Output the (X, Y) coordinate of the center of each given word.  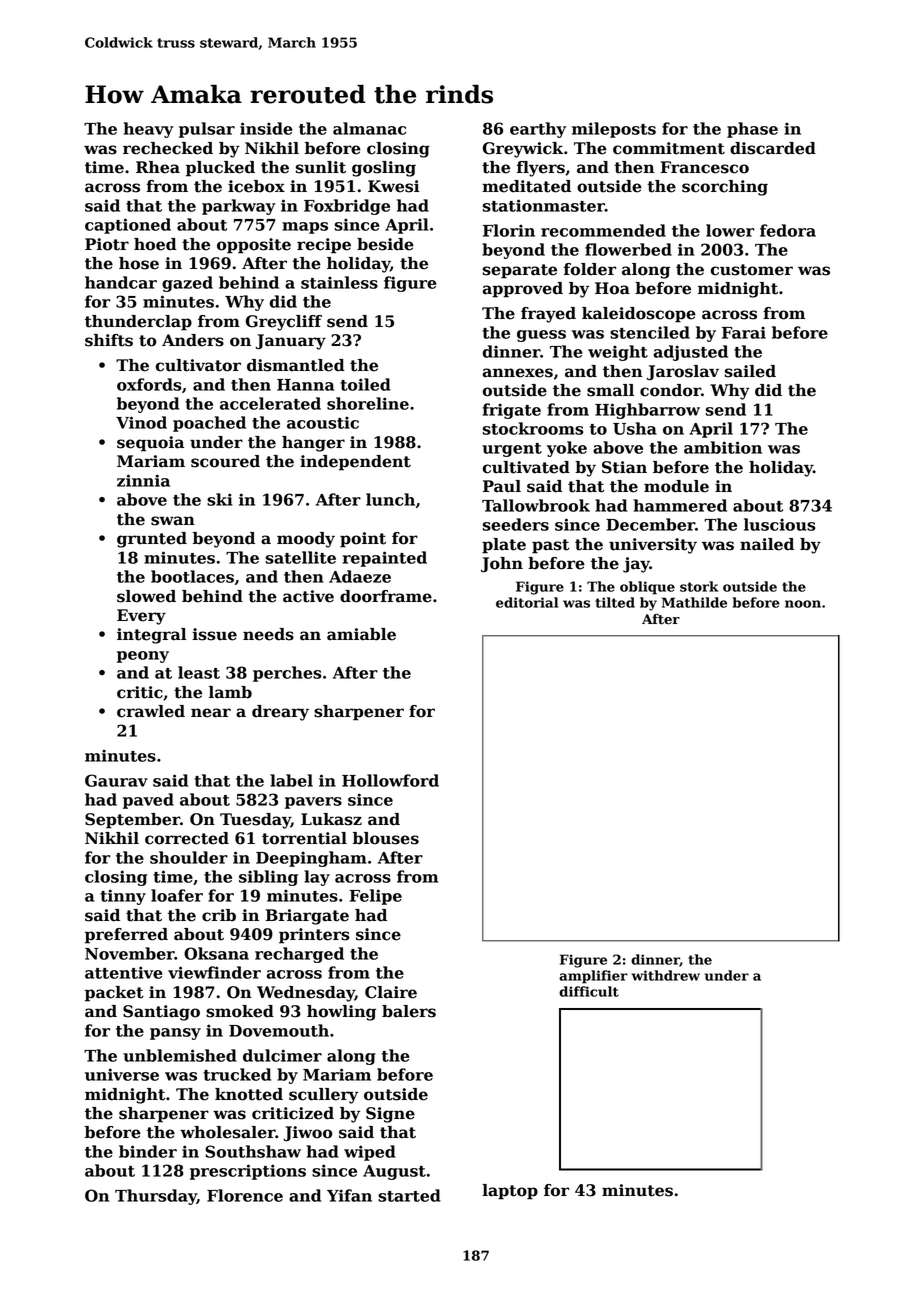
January (291, 342)
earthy (538, 130)
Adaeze (360, 576)
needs (268, 634)
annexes (518, 373)
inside (266, 128)
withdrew (665, 975)
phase (752, 130)
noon (803, 604)
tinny (123, 897)
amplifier (593, 977)
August (394, 1172)
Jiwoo (308, 1134)
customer (752, 270)
